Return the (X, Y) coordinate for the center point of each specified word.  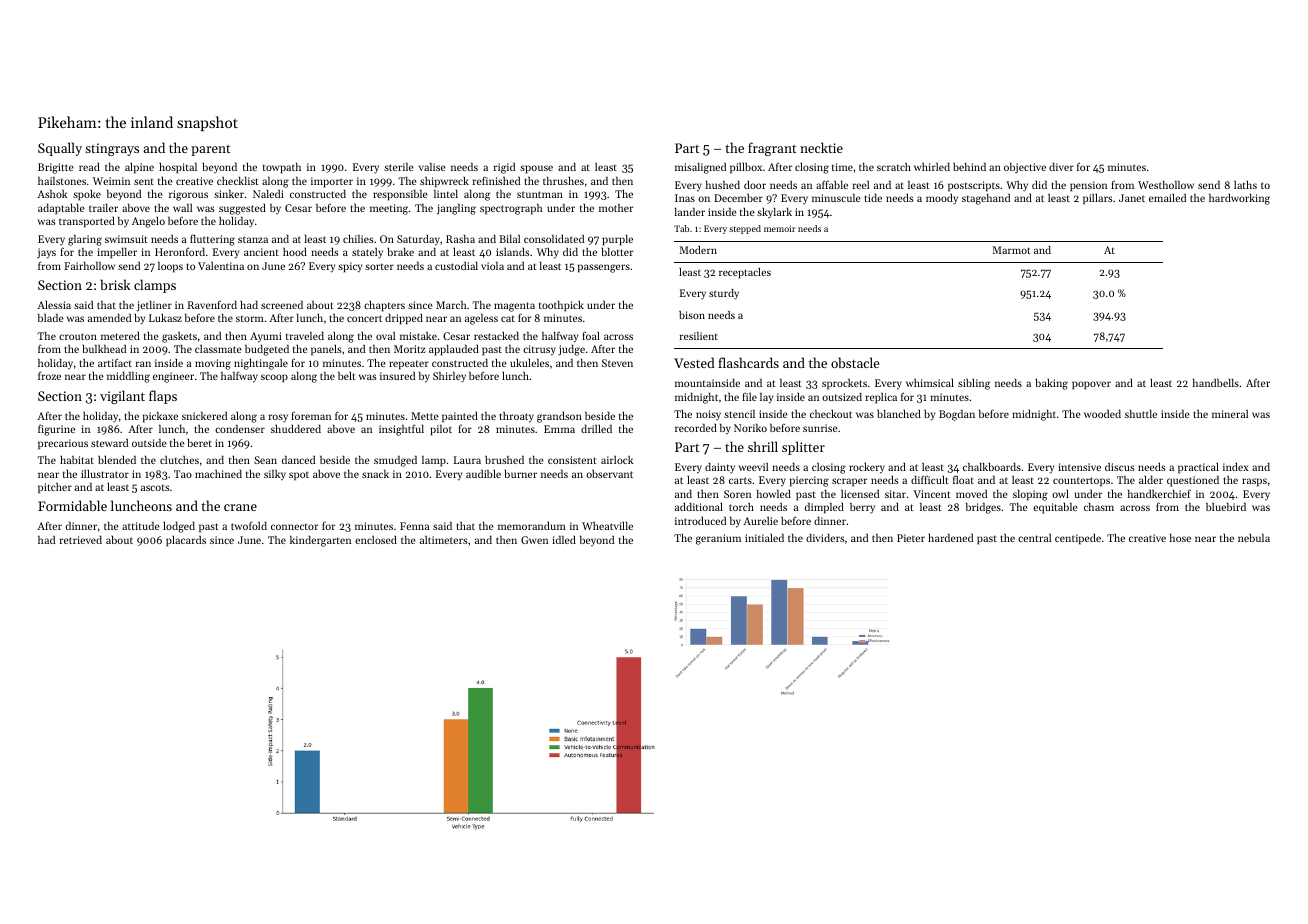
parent (211, 150)
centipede (1078, 539)
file (749, 397)
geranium (718, 539)
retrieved (81, 540)
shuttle (1141, 414)
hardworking (1239, 199)
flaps (163, 397)
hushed (723, 185)
